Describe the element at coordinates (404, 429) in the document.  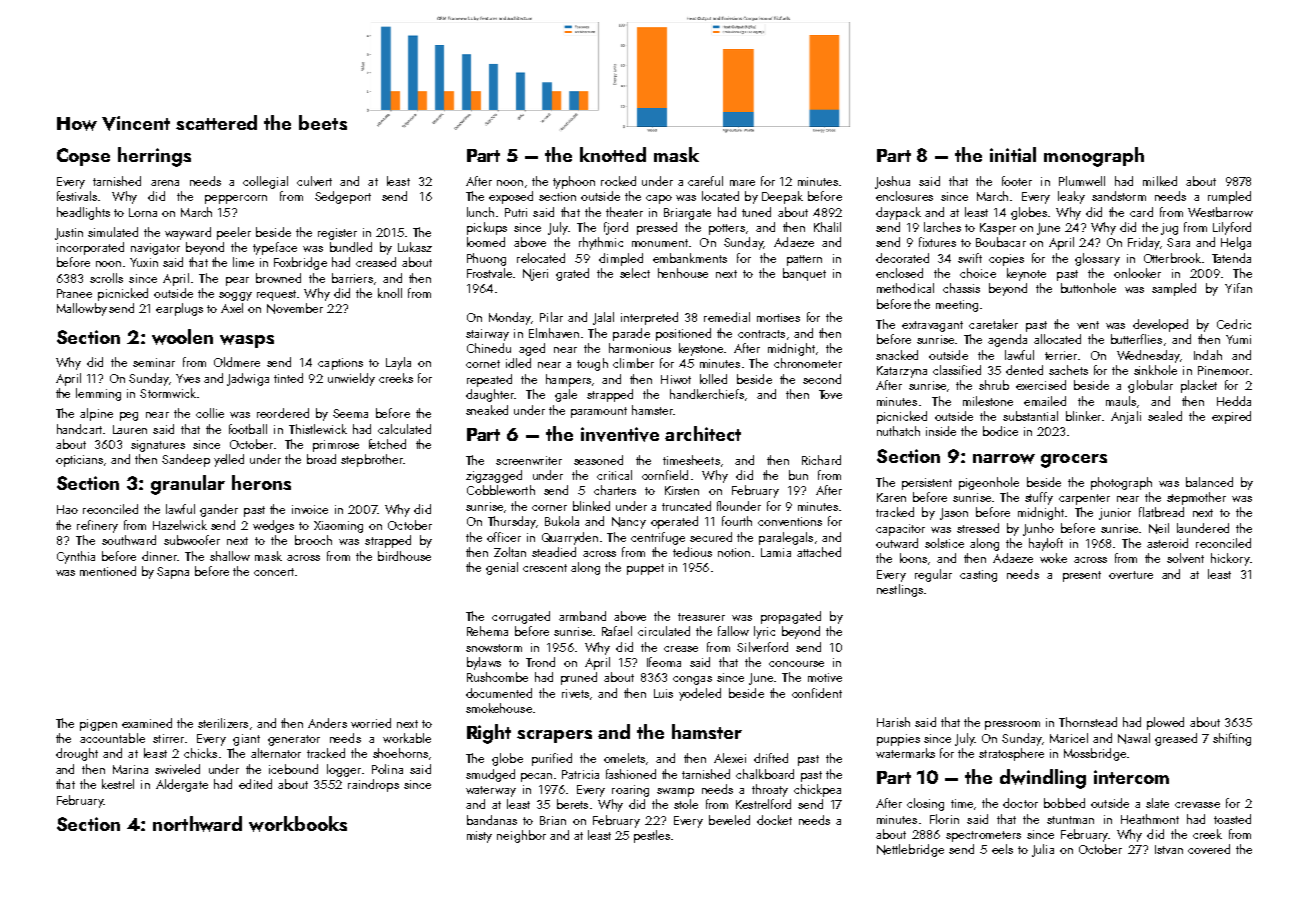
I see `calculated` at that location.
